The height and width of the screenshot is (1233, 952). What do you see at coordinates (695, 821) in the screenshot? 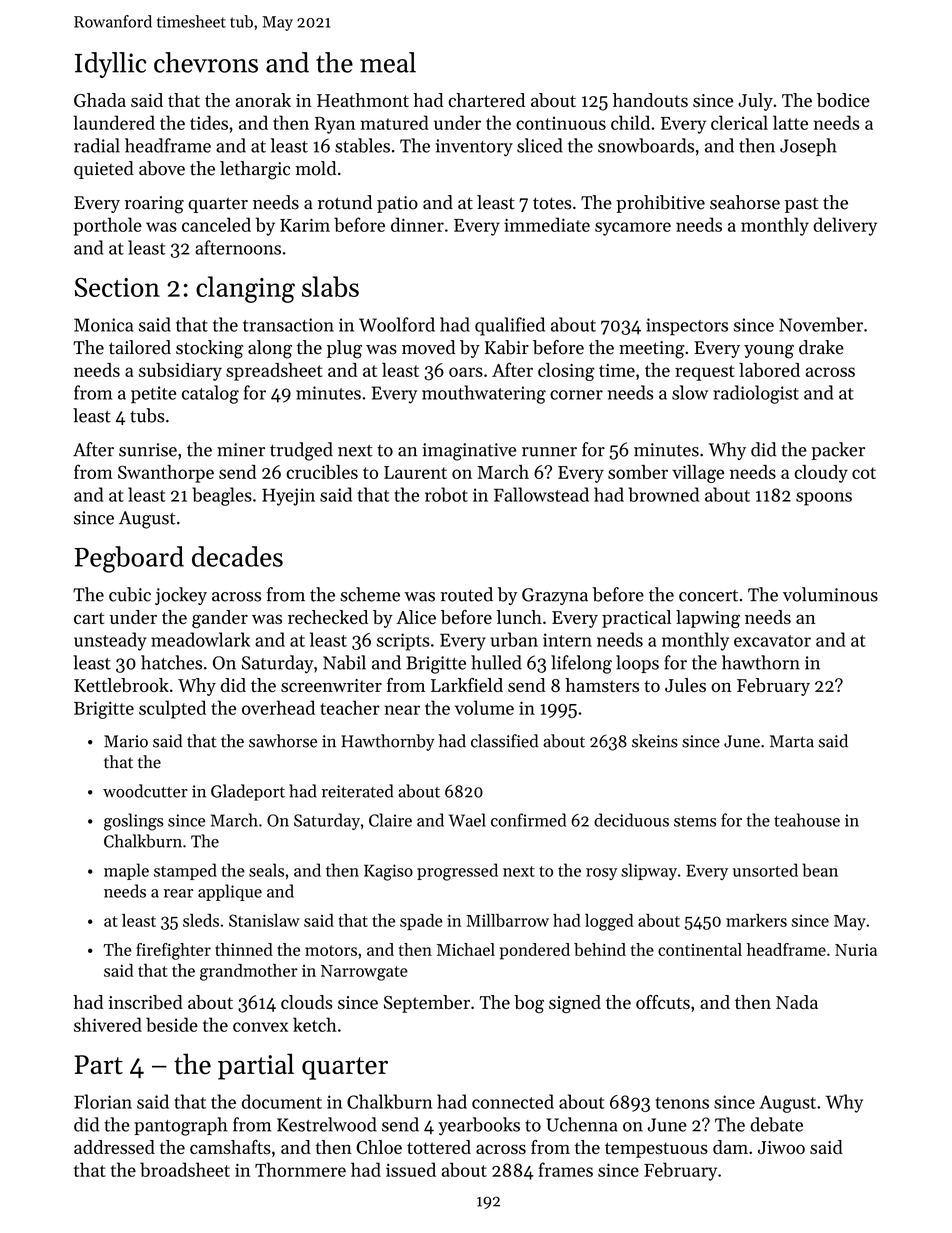
I see `stems` at bounding box center [695, 821].
